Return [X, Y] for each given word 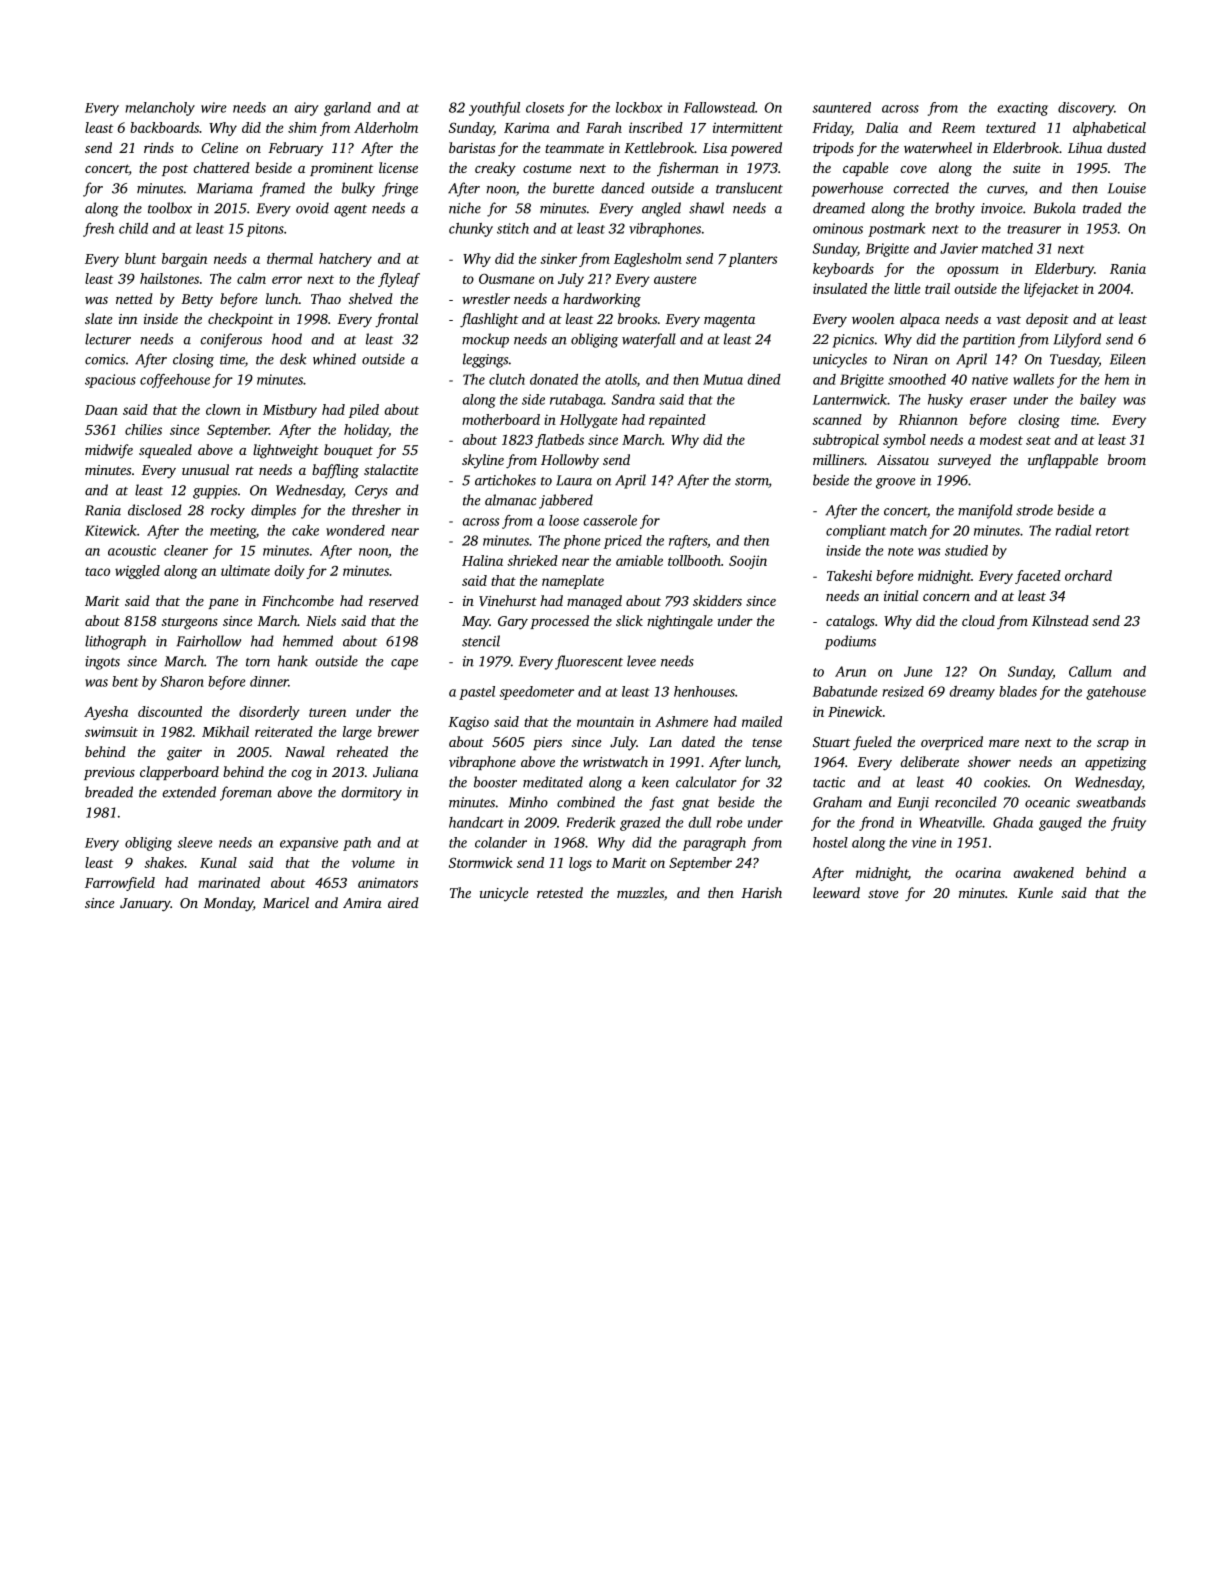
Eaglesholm [648, 260]
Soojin [748, 562]
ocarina [978, 872]
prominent [341, 169]
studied [966, 550]
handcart [476, 822]
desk [293, 359]
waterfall [649, 340]
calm [251, 278]
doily [290, 572]
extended [189, 792]
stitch [513, 228]
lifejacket [1051, 290]
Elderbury [1064, 270]
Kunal [218, 862]
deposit [1047, 320]
